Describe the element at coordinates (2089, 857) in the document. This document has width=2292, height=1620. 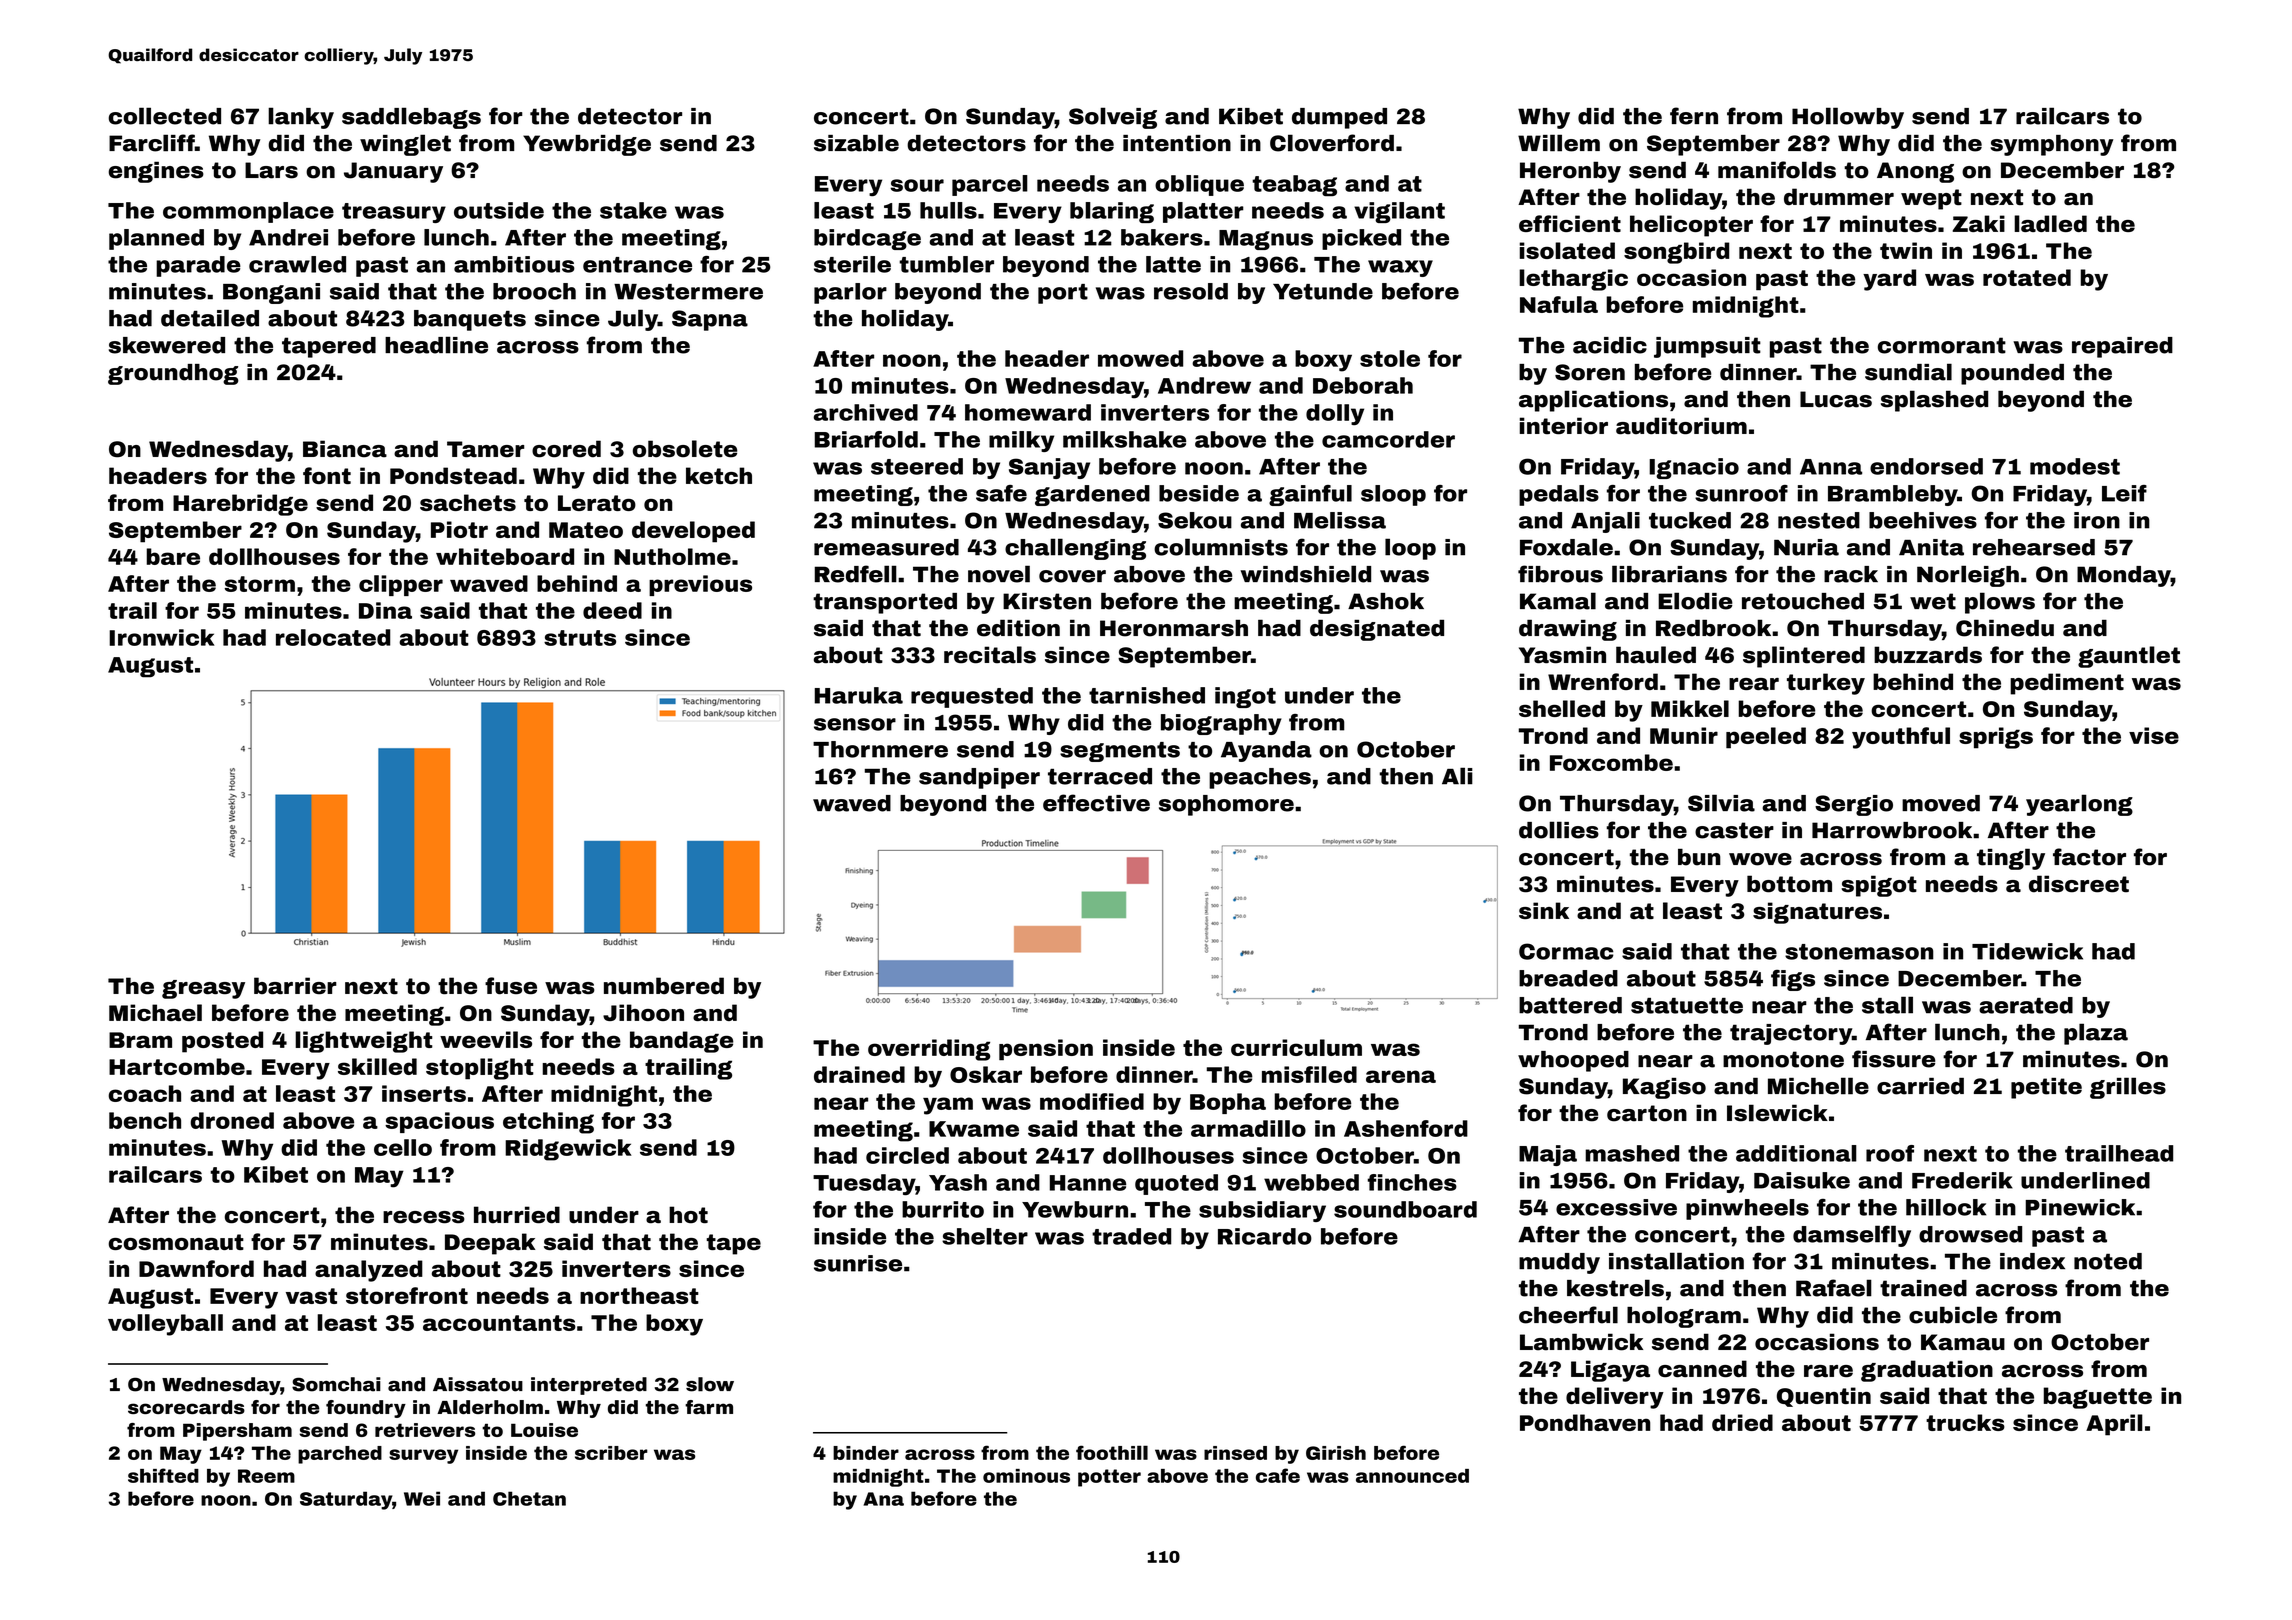
I see `factor` at that location.
